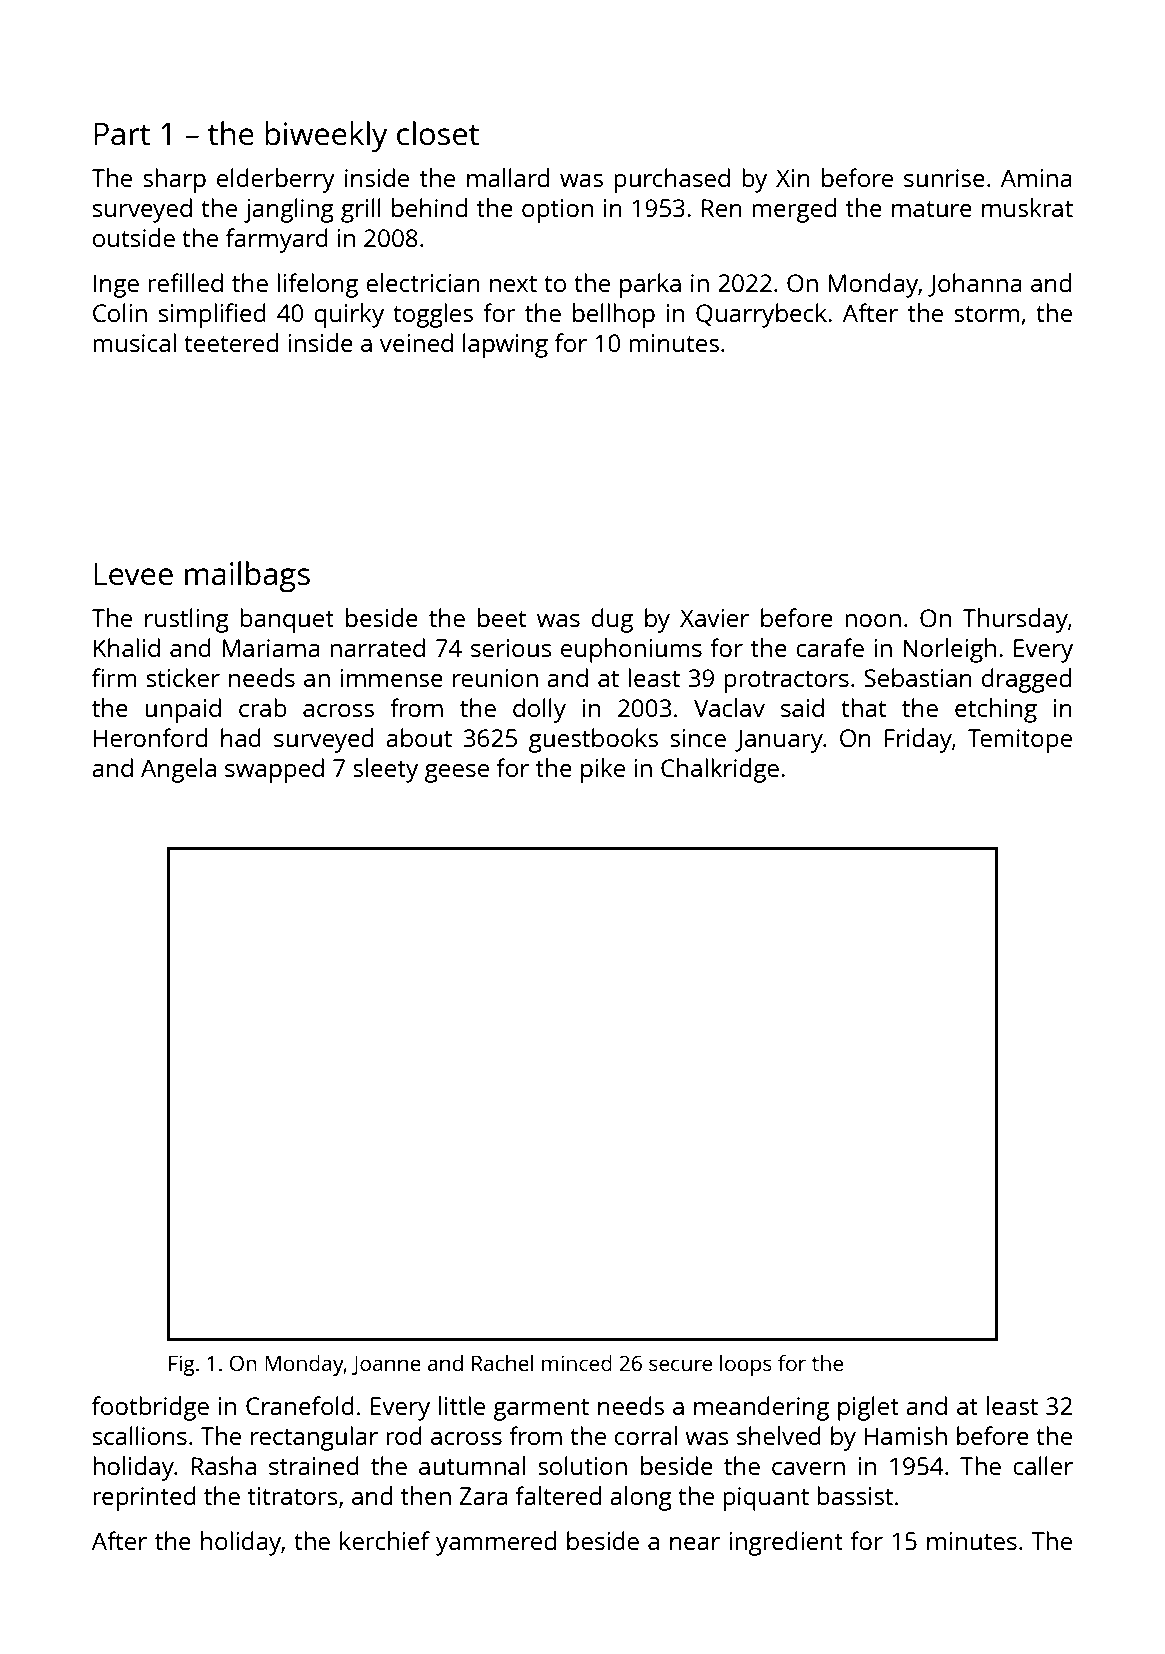 The height and width of the page is (1654, 1165). Describe the element at coordinates (1043, 1465) in the page. I see `caller` at that location.
